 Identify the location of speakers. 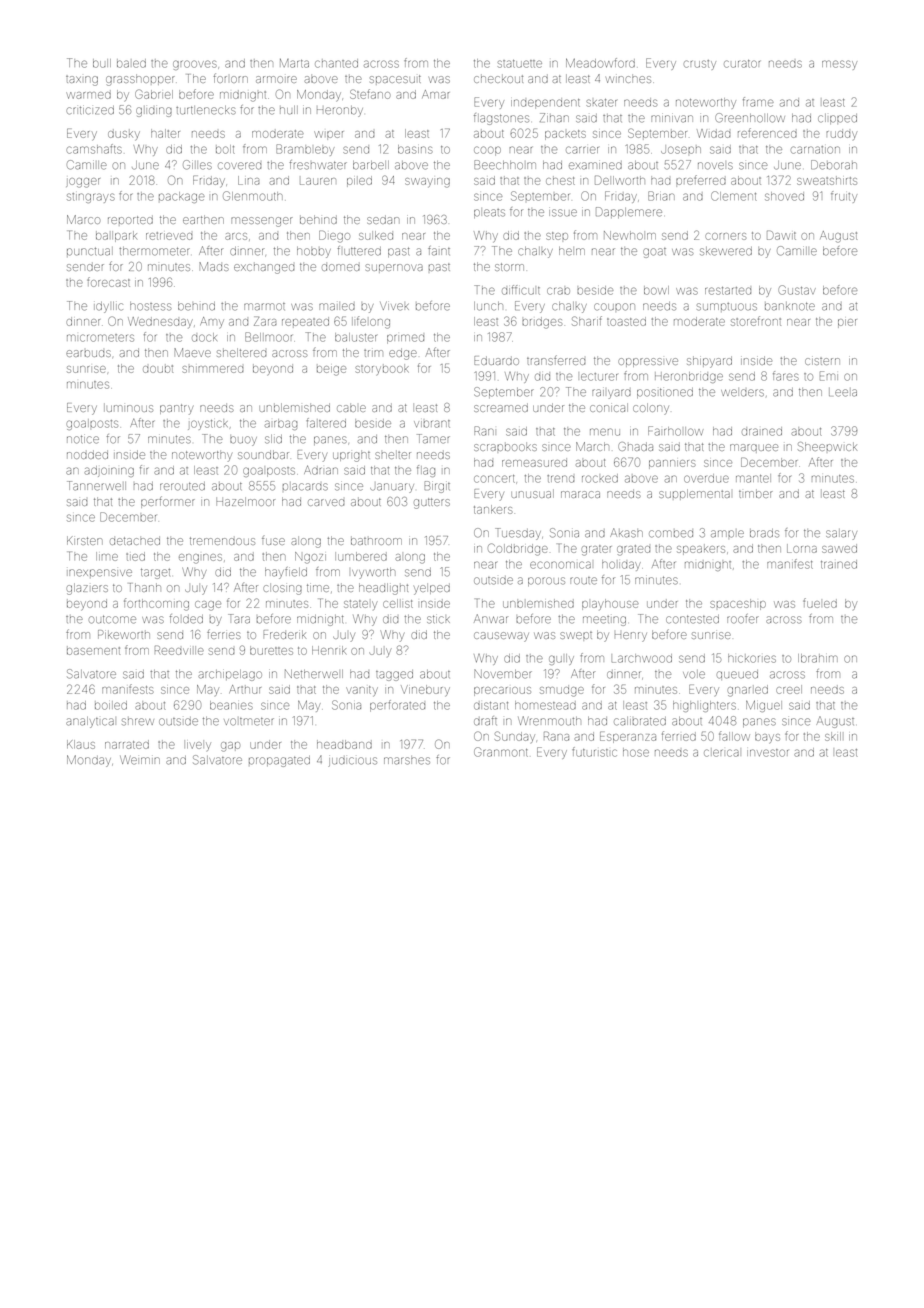
(701, 549).
